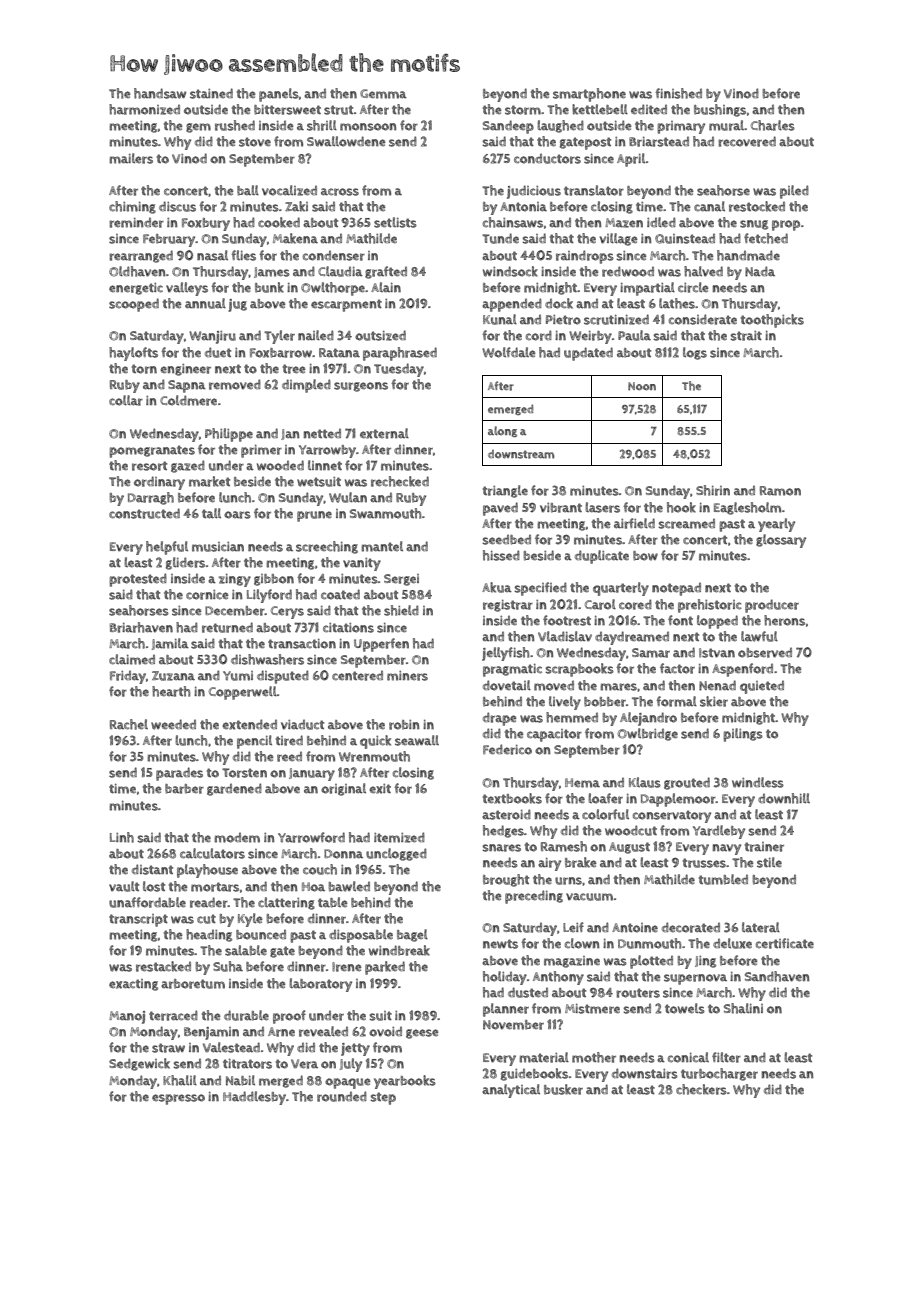 The height and width of the page is (1308, 924). I want to click on Sedgewick, so click(139, 1064).
